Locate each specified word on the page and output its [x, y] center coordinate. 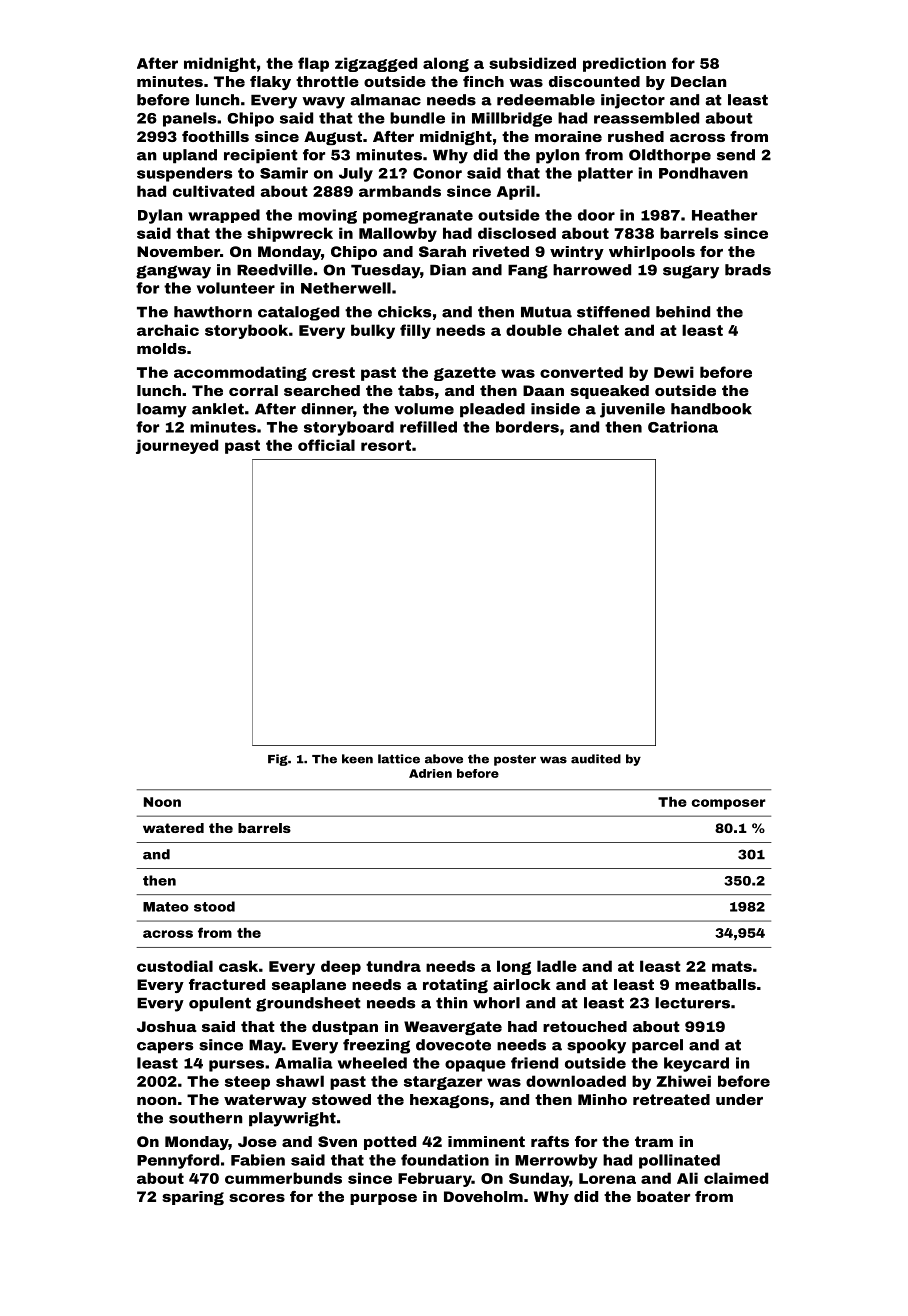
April [516, 192]
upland [190, 156]
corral [253, 390]
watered [173, 828]
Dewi [674, 372]
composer [729, 804]
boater [663, 1196]
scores [257, 1198]
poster [515, 760]
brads [748, 270]
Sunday [539, 1179]
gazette [465, 374]
